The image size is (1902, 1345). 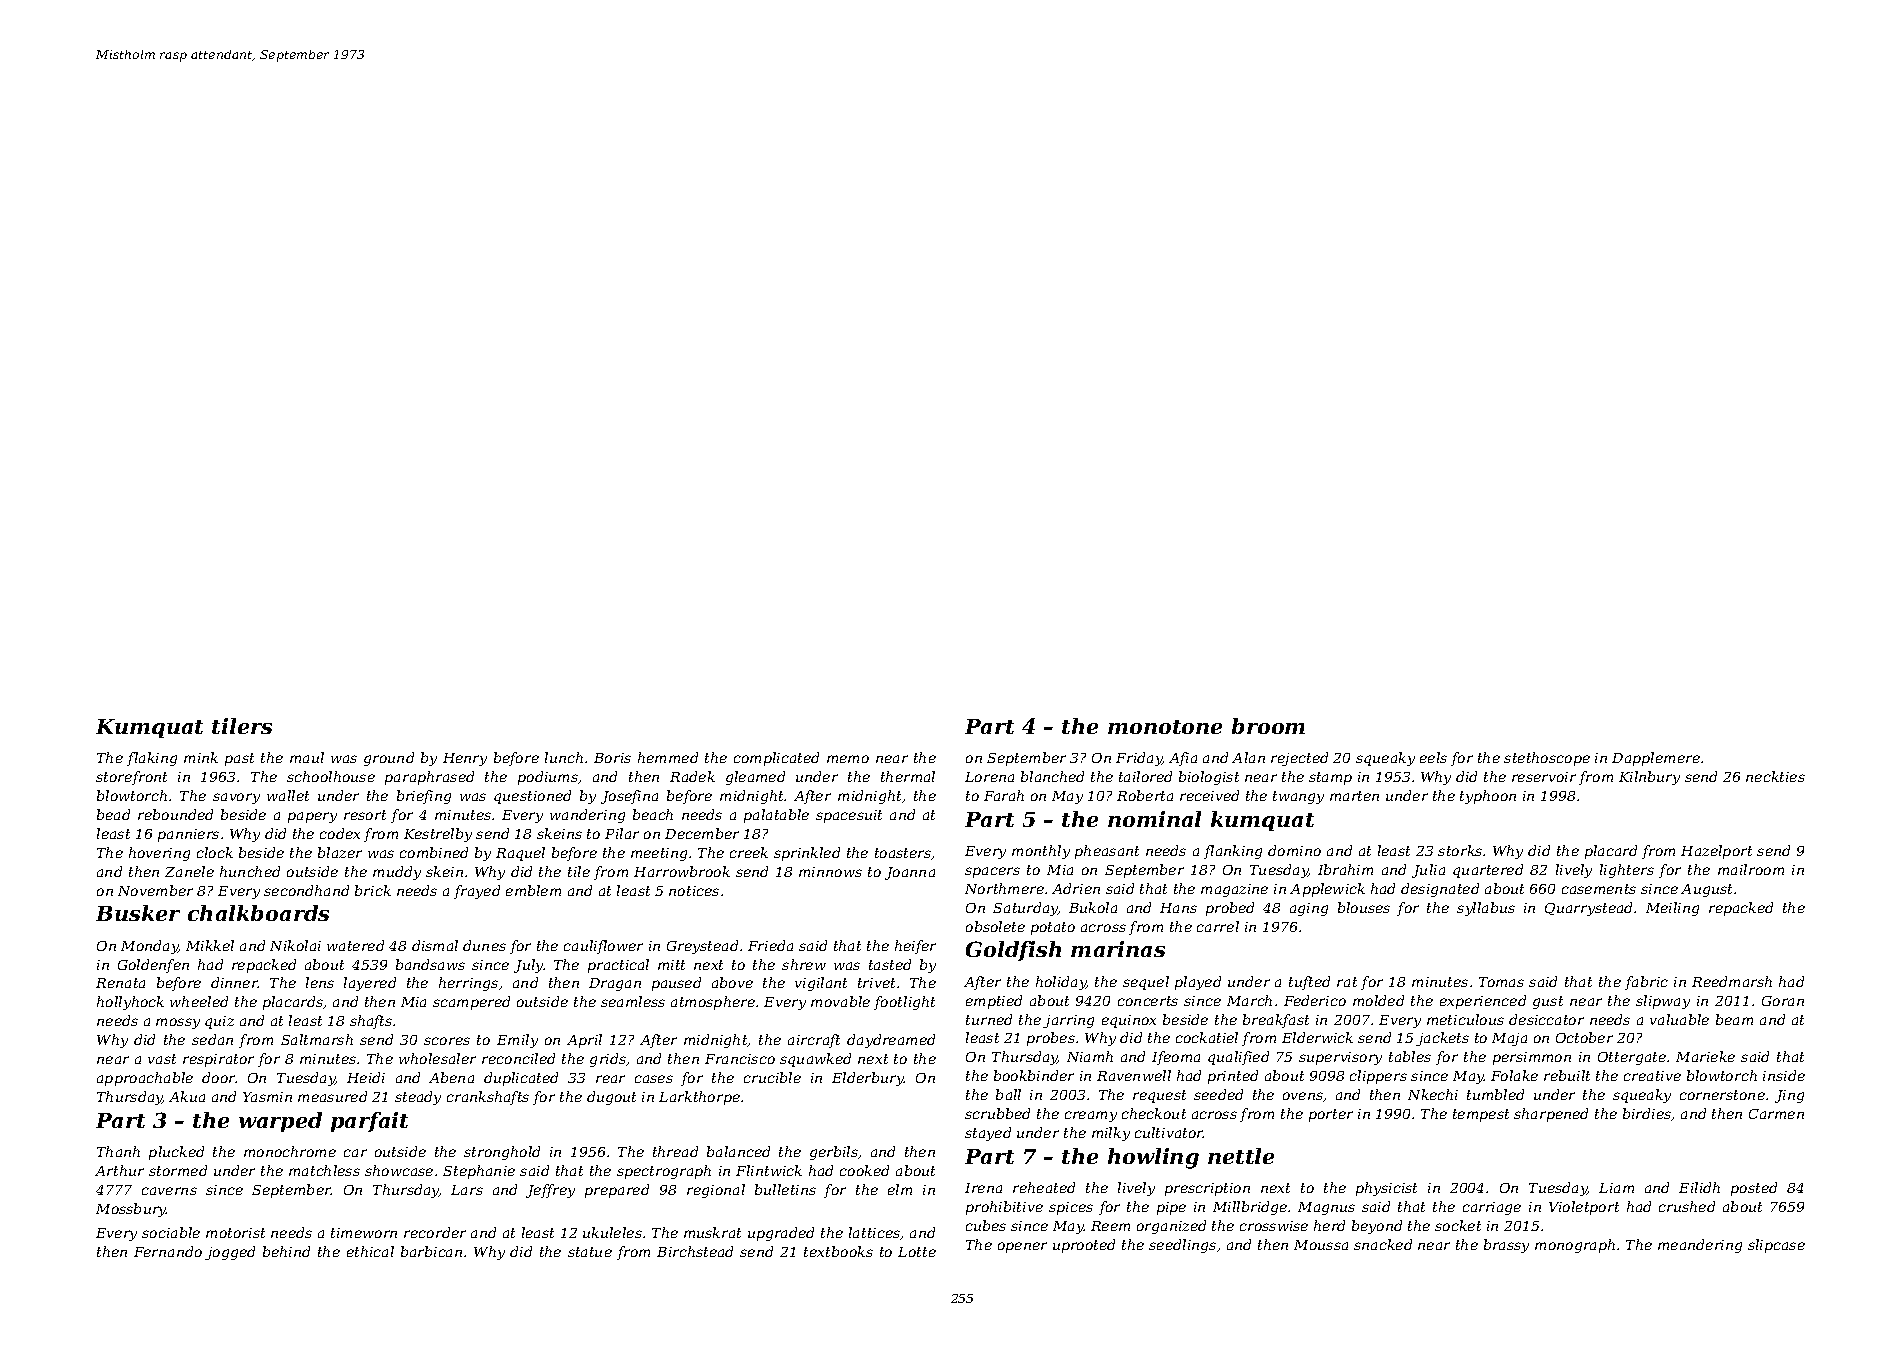 What do you see at coordinates (1433, 757) in the image?
I see `eels` at bounding box center [1433, 757].
